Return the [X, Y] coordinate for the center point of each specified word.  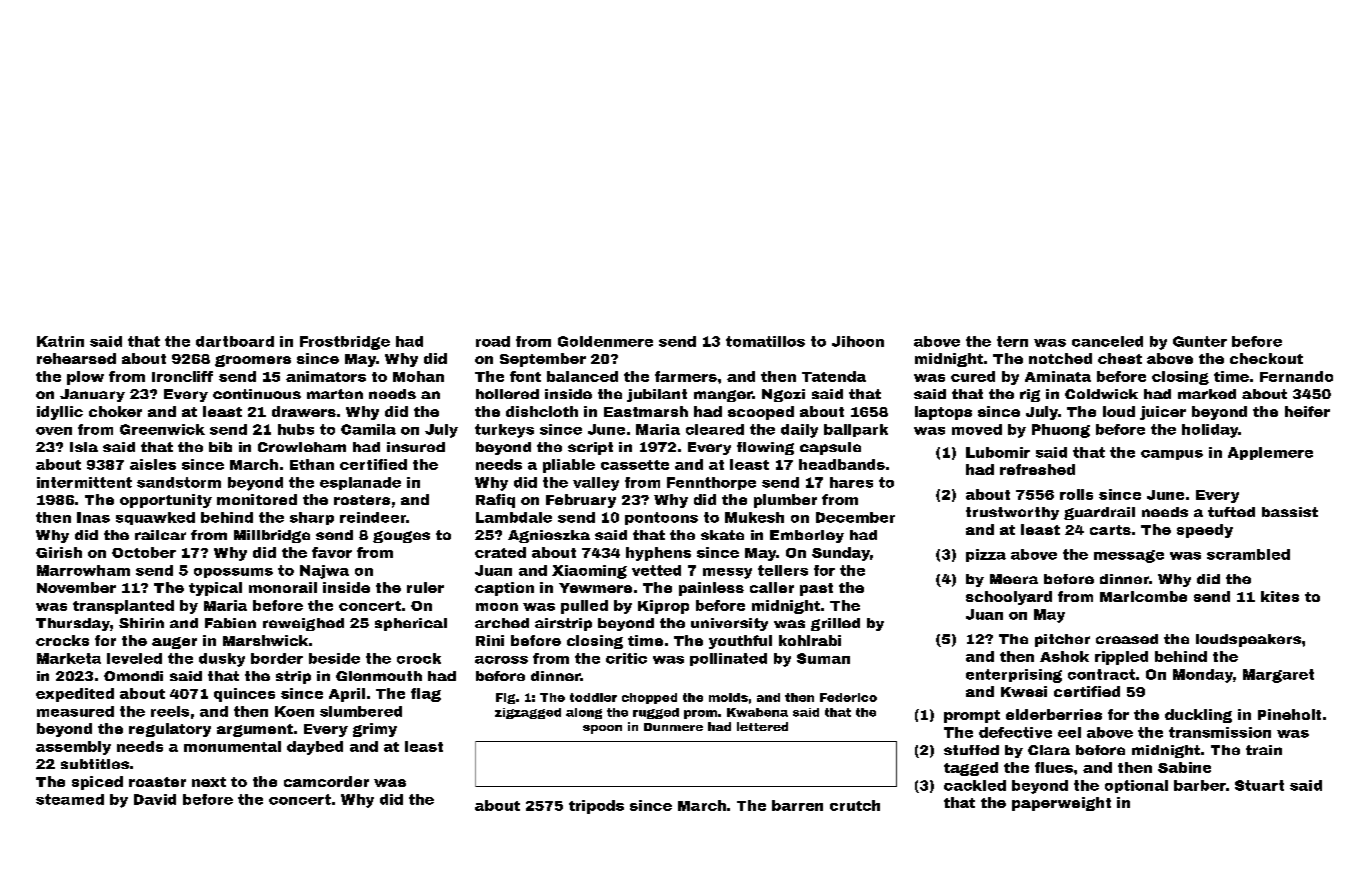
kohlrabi [810, 640]
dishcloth [542, 411]
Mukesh [754, 517]
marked [1207, 394]
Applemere [1270, 453]
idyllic [60, 413]
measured [75, 711]
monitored [257, 499]
